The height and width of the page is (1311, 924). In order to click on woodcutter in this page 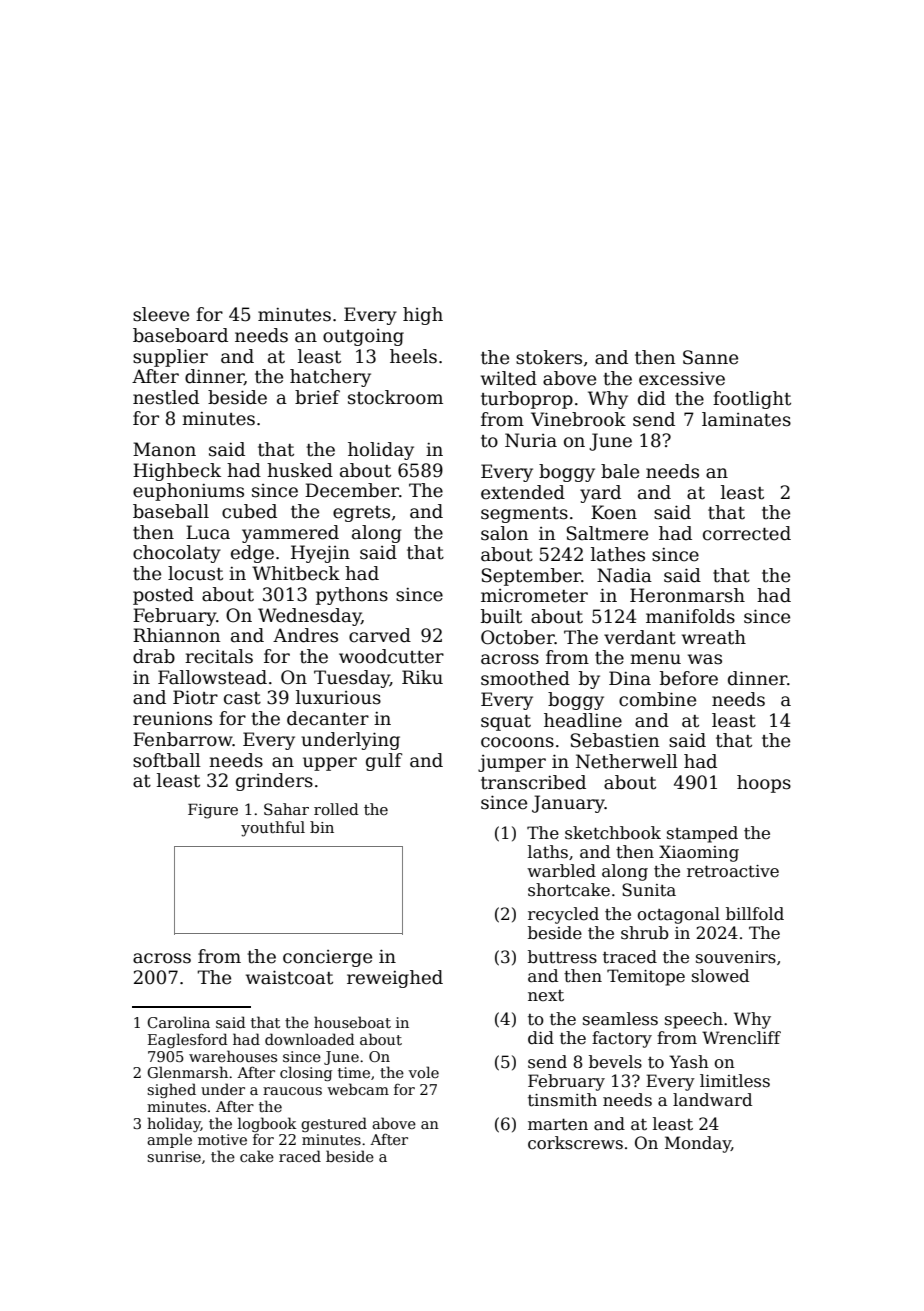, I will do `click(391, 656)`.
